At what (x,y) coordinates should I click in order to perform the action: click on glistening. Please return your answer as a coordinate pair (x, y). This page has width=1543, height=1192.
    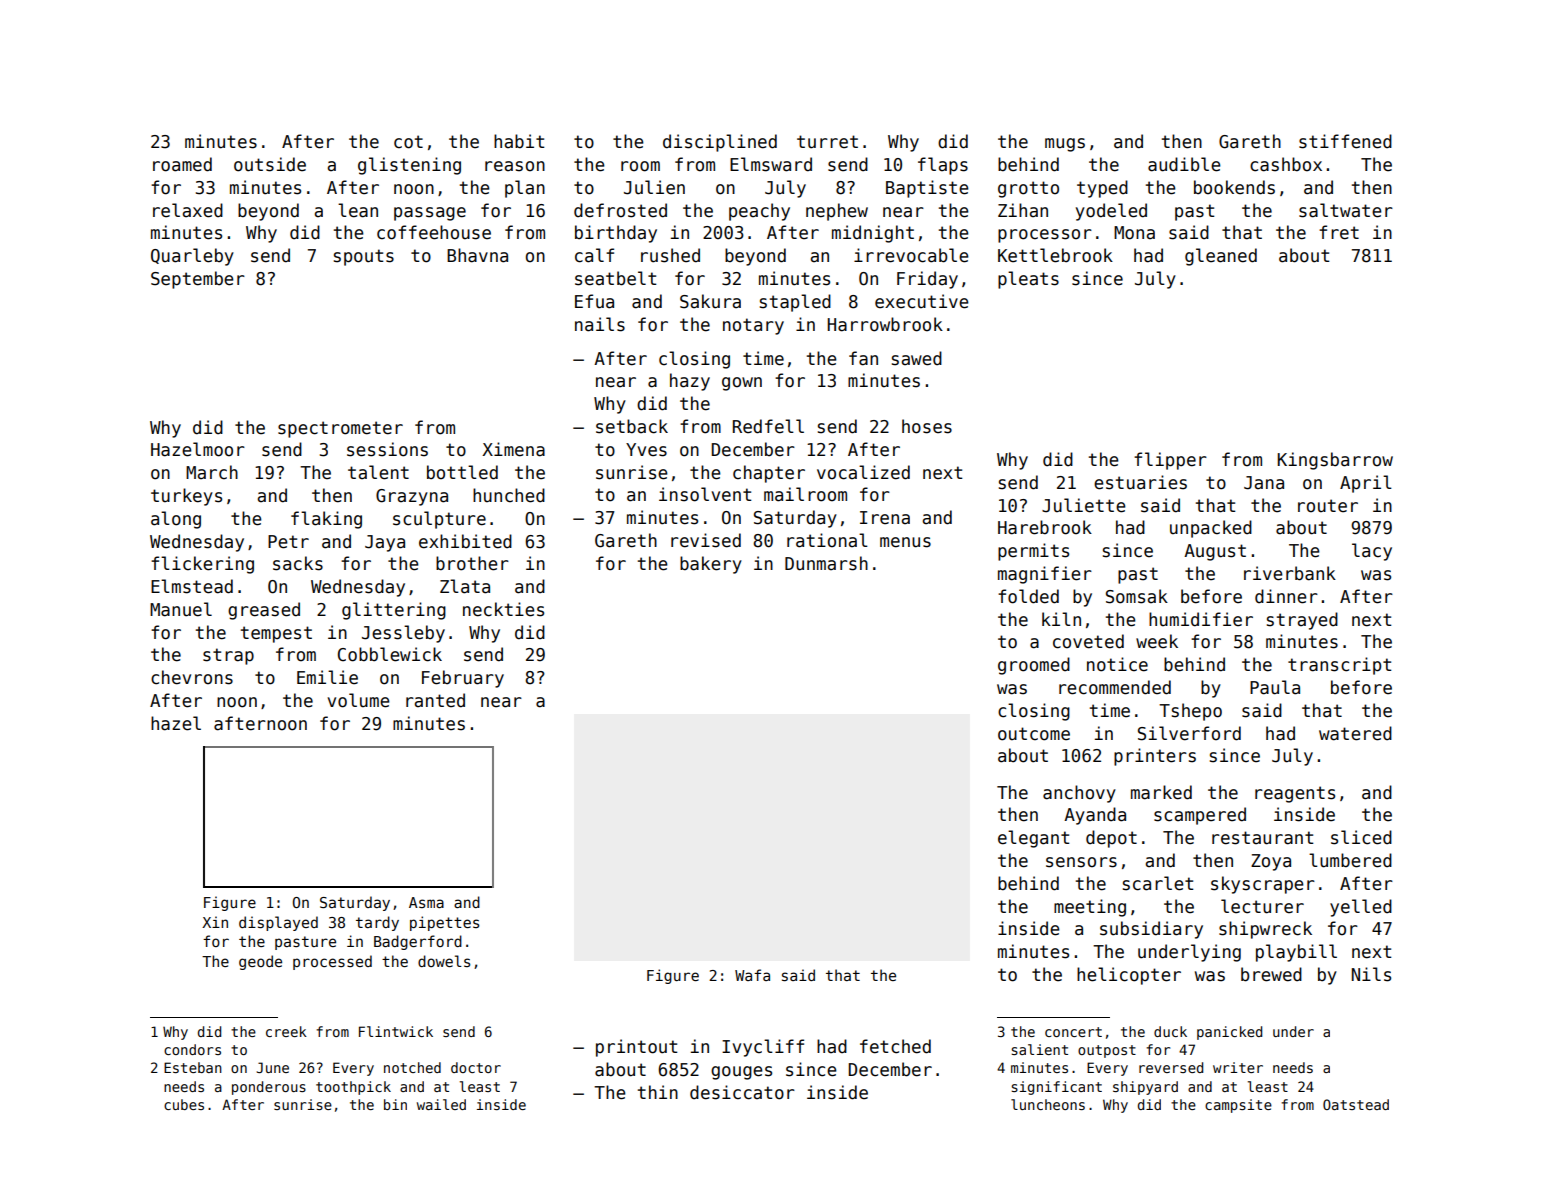
    Looking at the image, I should click on (409, 166).
